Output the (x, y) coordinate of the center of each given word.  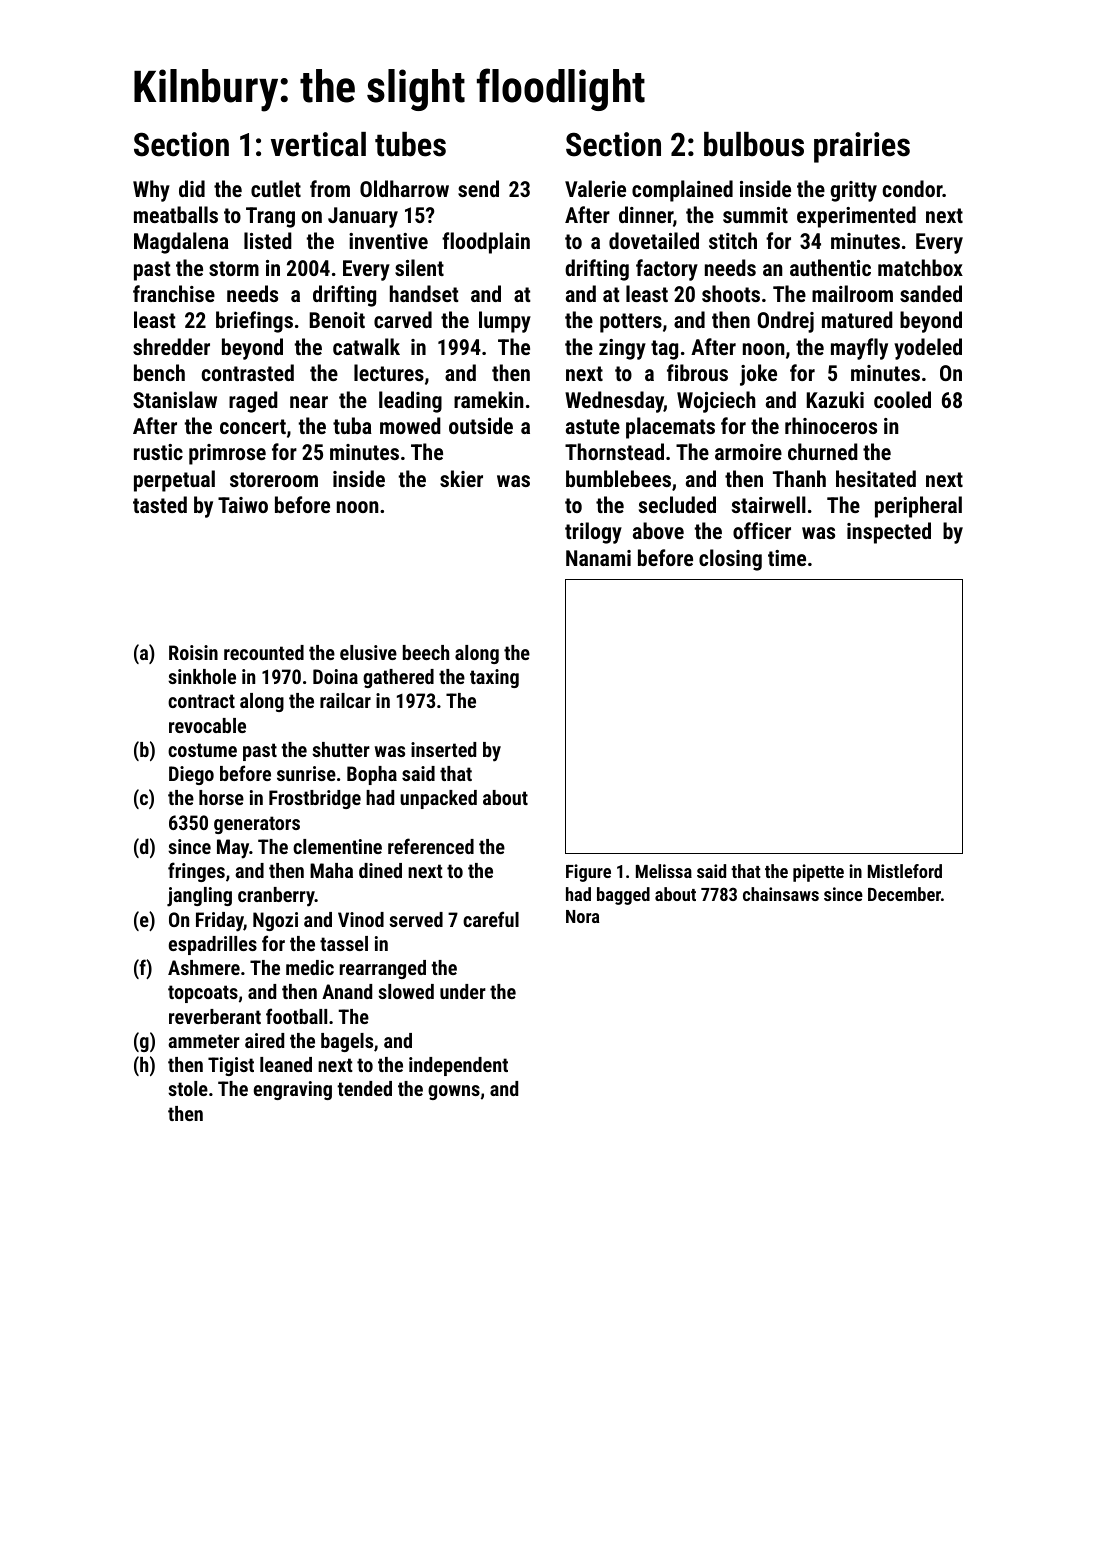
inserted (443, 749)
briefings (254, 322)
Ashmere (204, 967)
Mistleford (905, 871)
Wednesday (614, 402)
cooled (902, 399)
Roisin (193, 652)
